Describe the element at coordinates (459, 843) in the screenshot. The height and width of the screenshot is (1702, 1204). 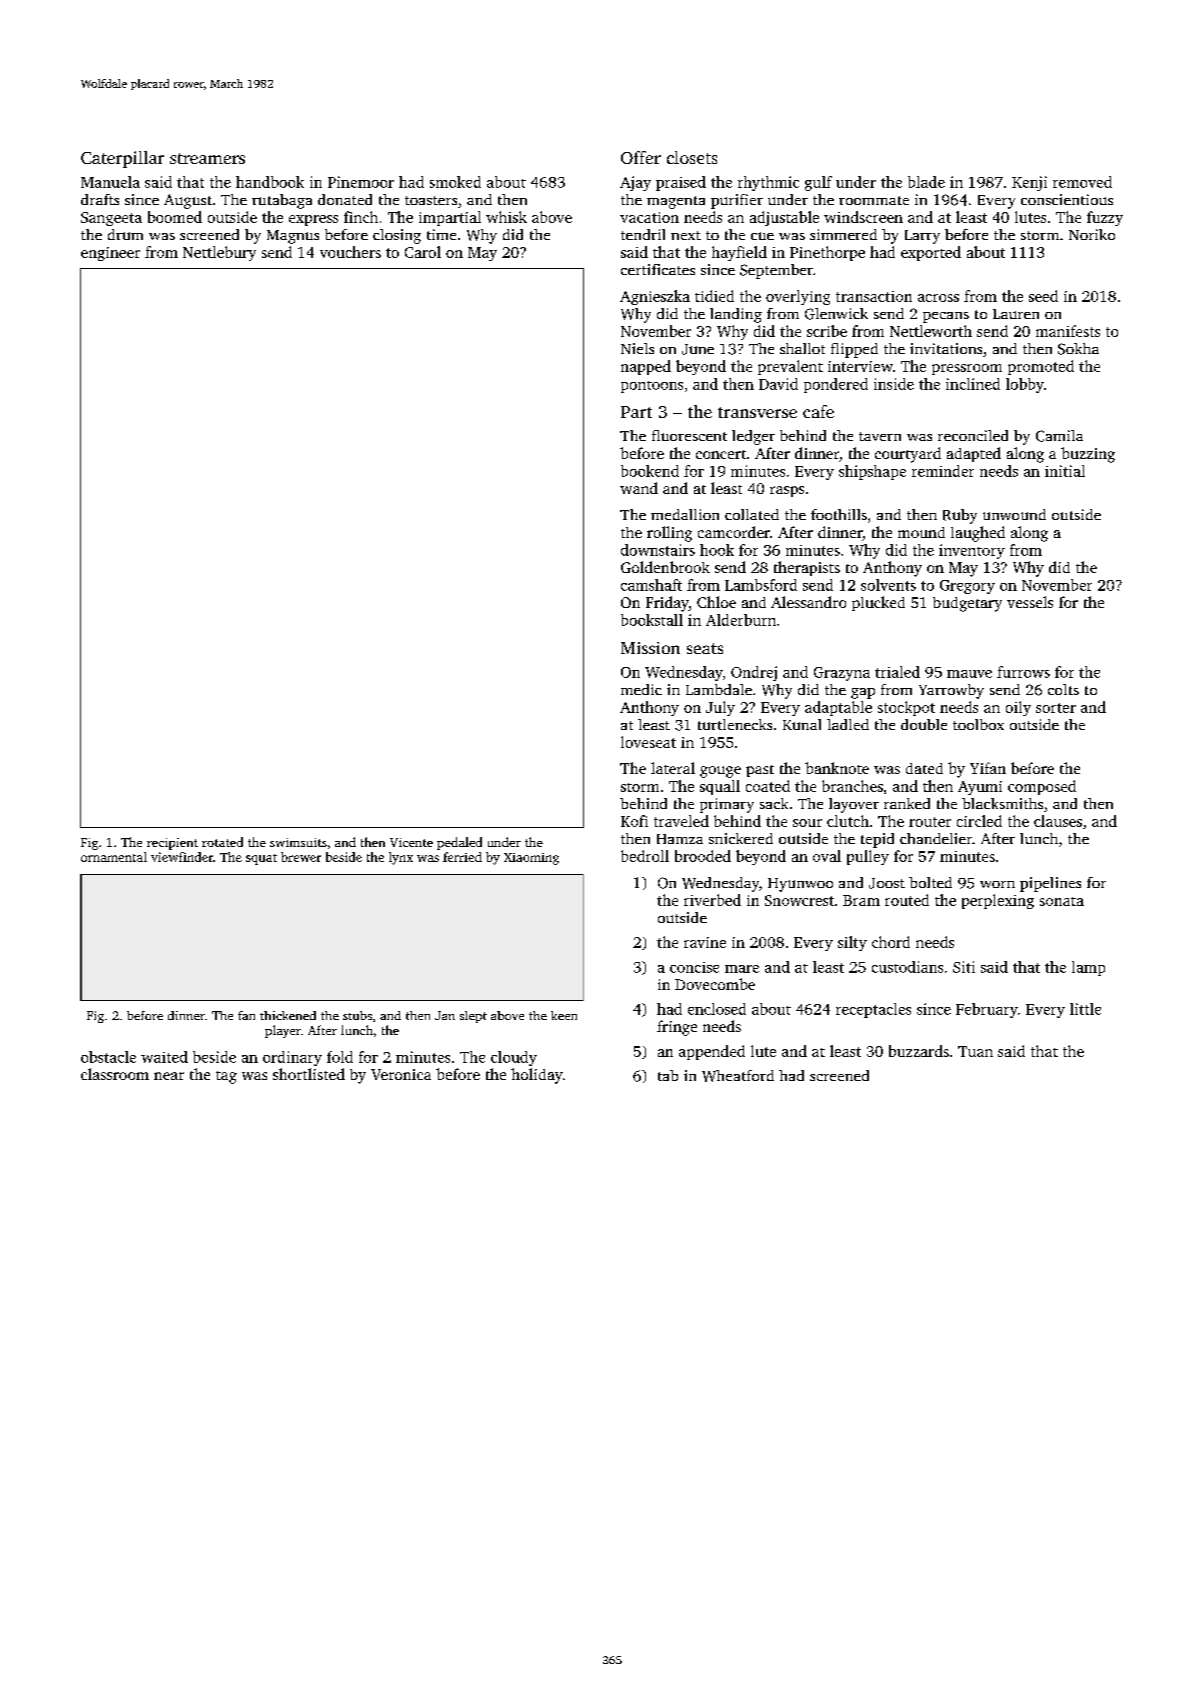
I see `pedaled` at that location.
